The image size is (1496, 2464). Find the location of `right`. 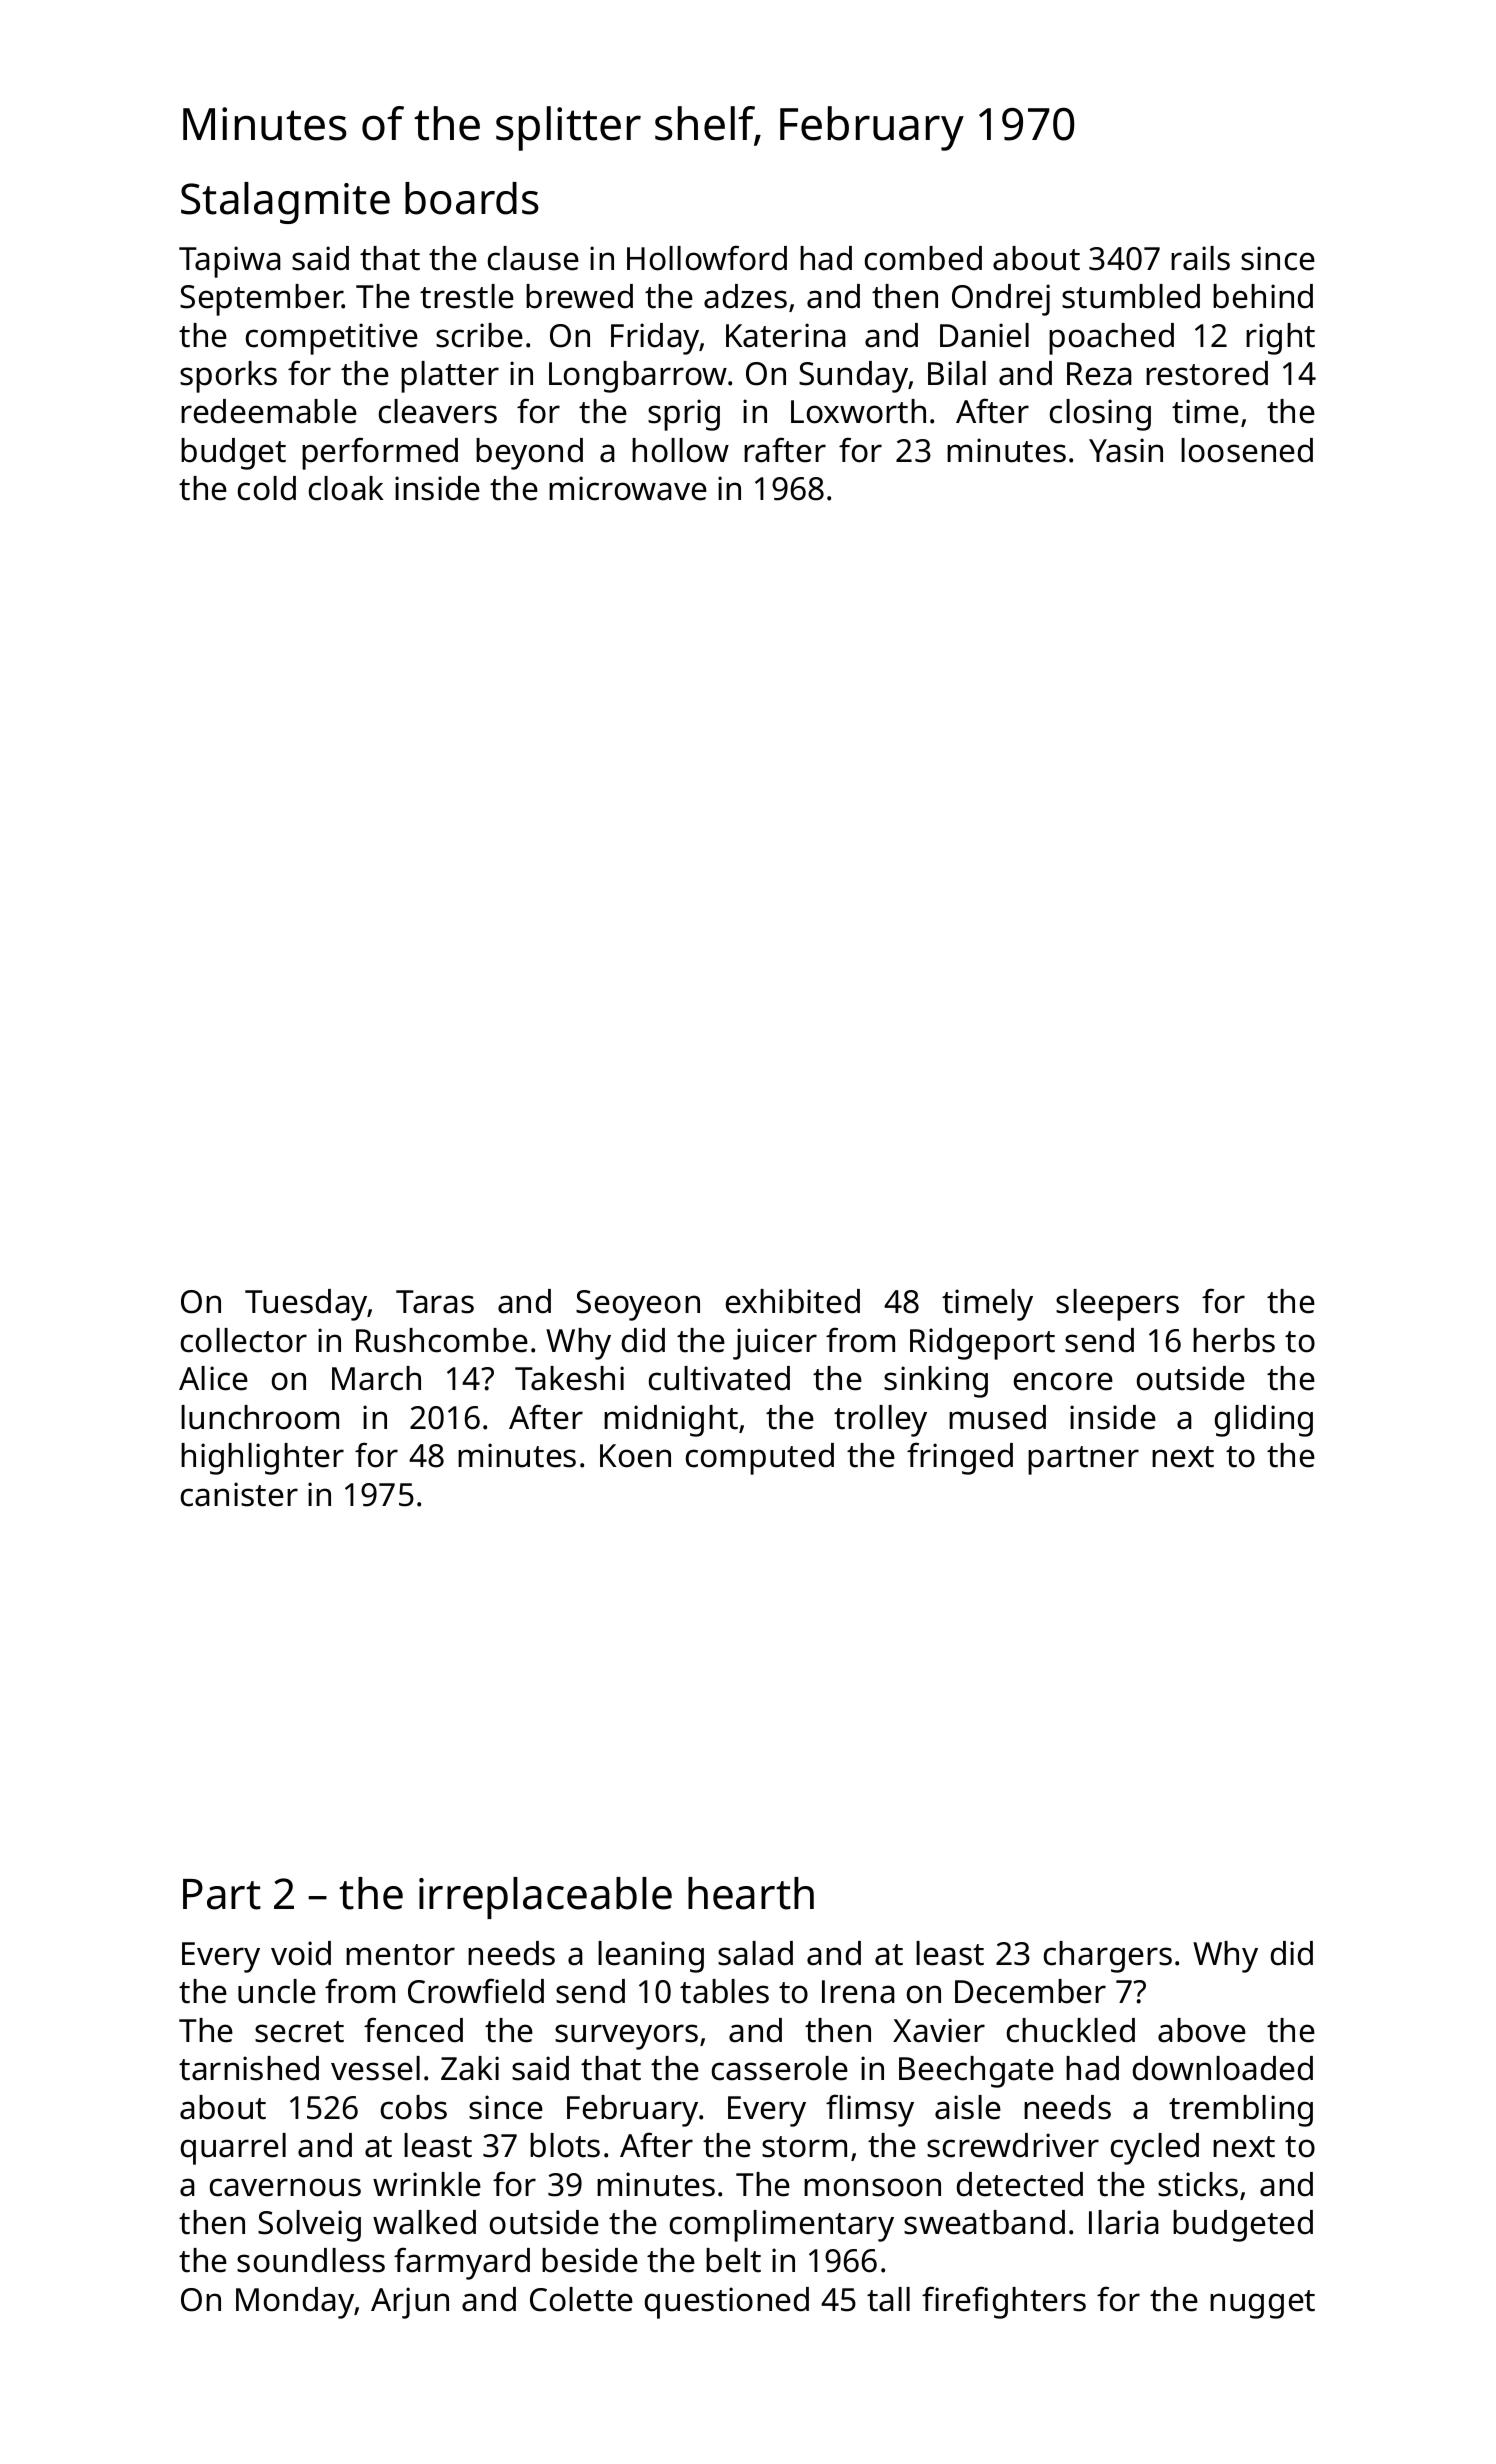

right is located at coordinates (1280, 339).
